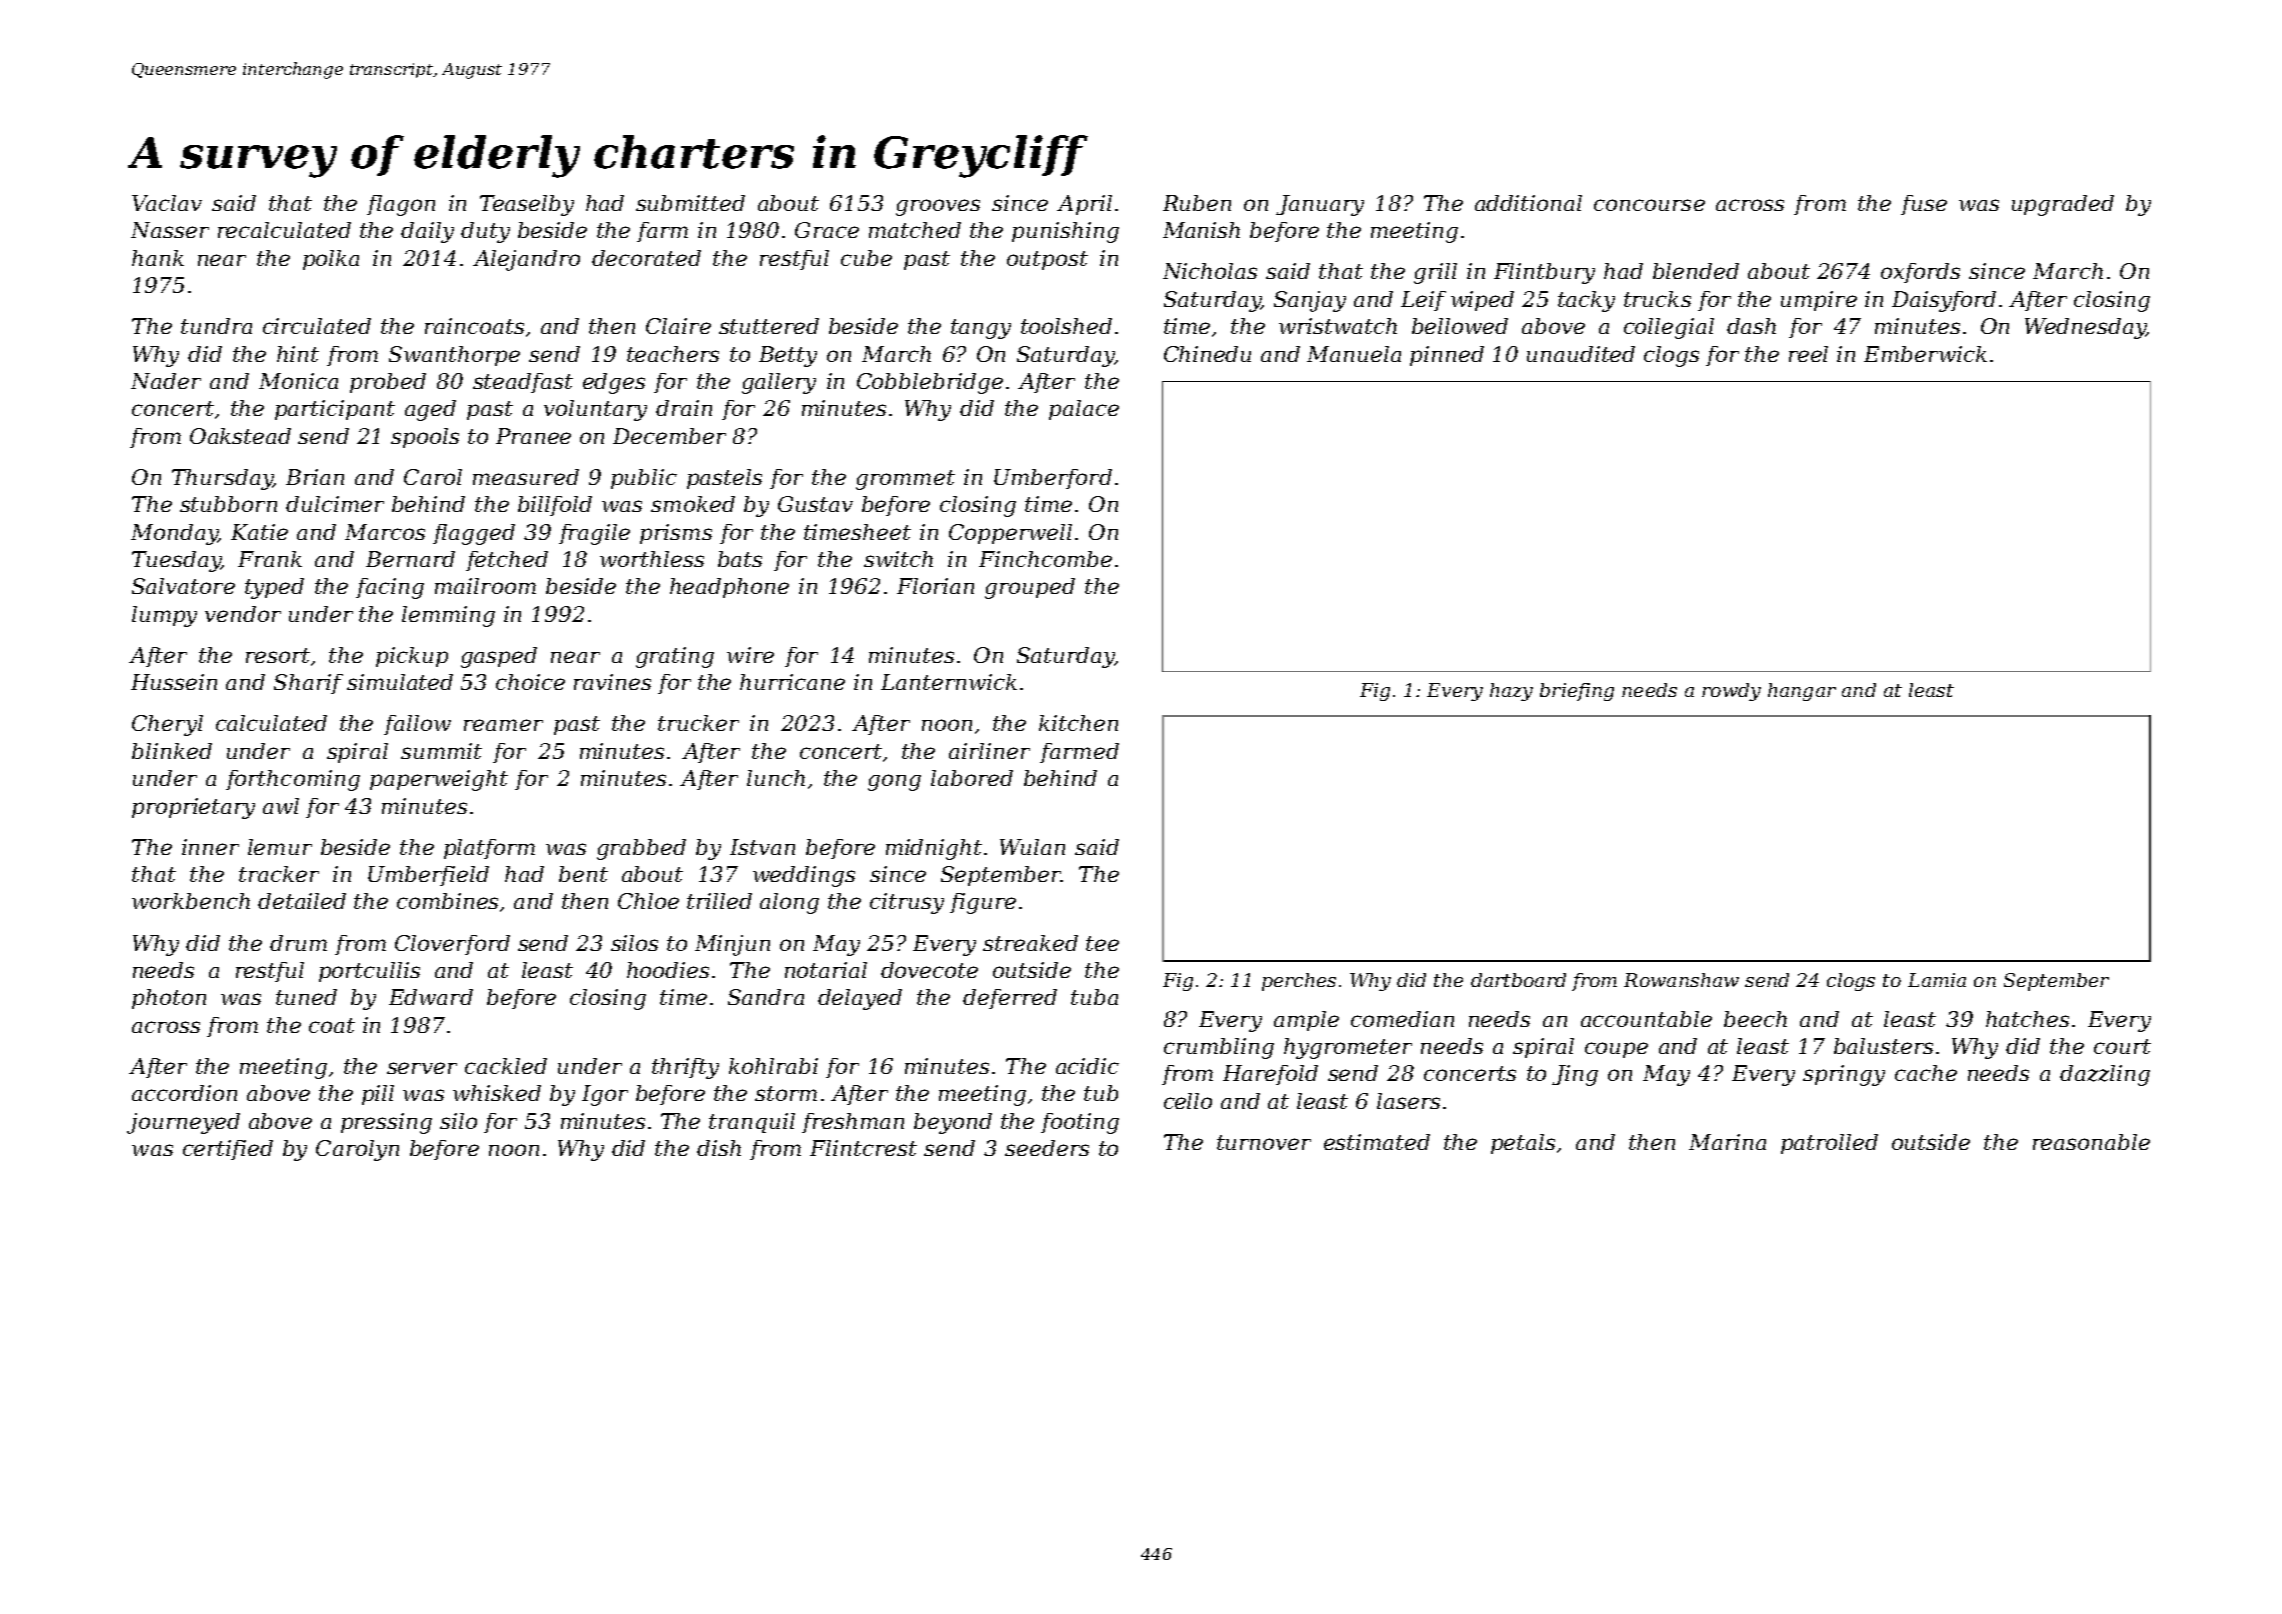 Image resolution: width=2282 pixels, height=1614 pixels. What do you see at coordinates (1924, 205) in the screenshot?
I see `fuse` at bounding box center [1924, 205].
